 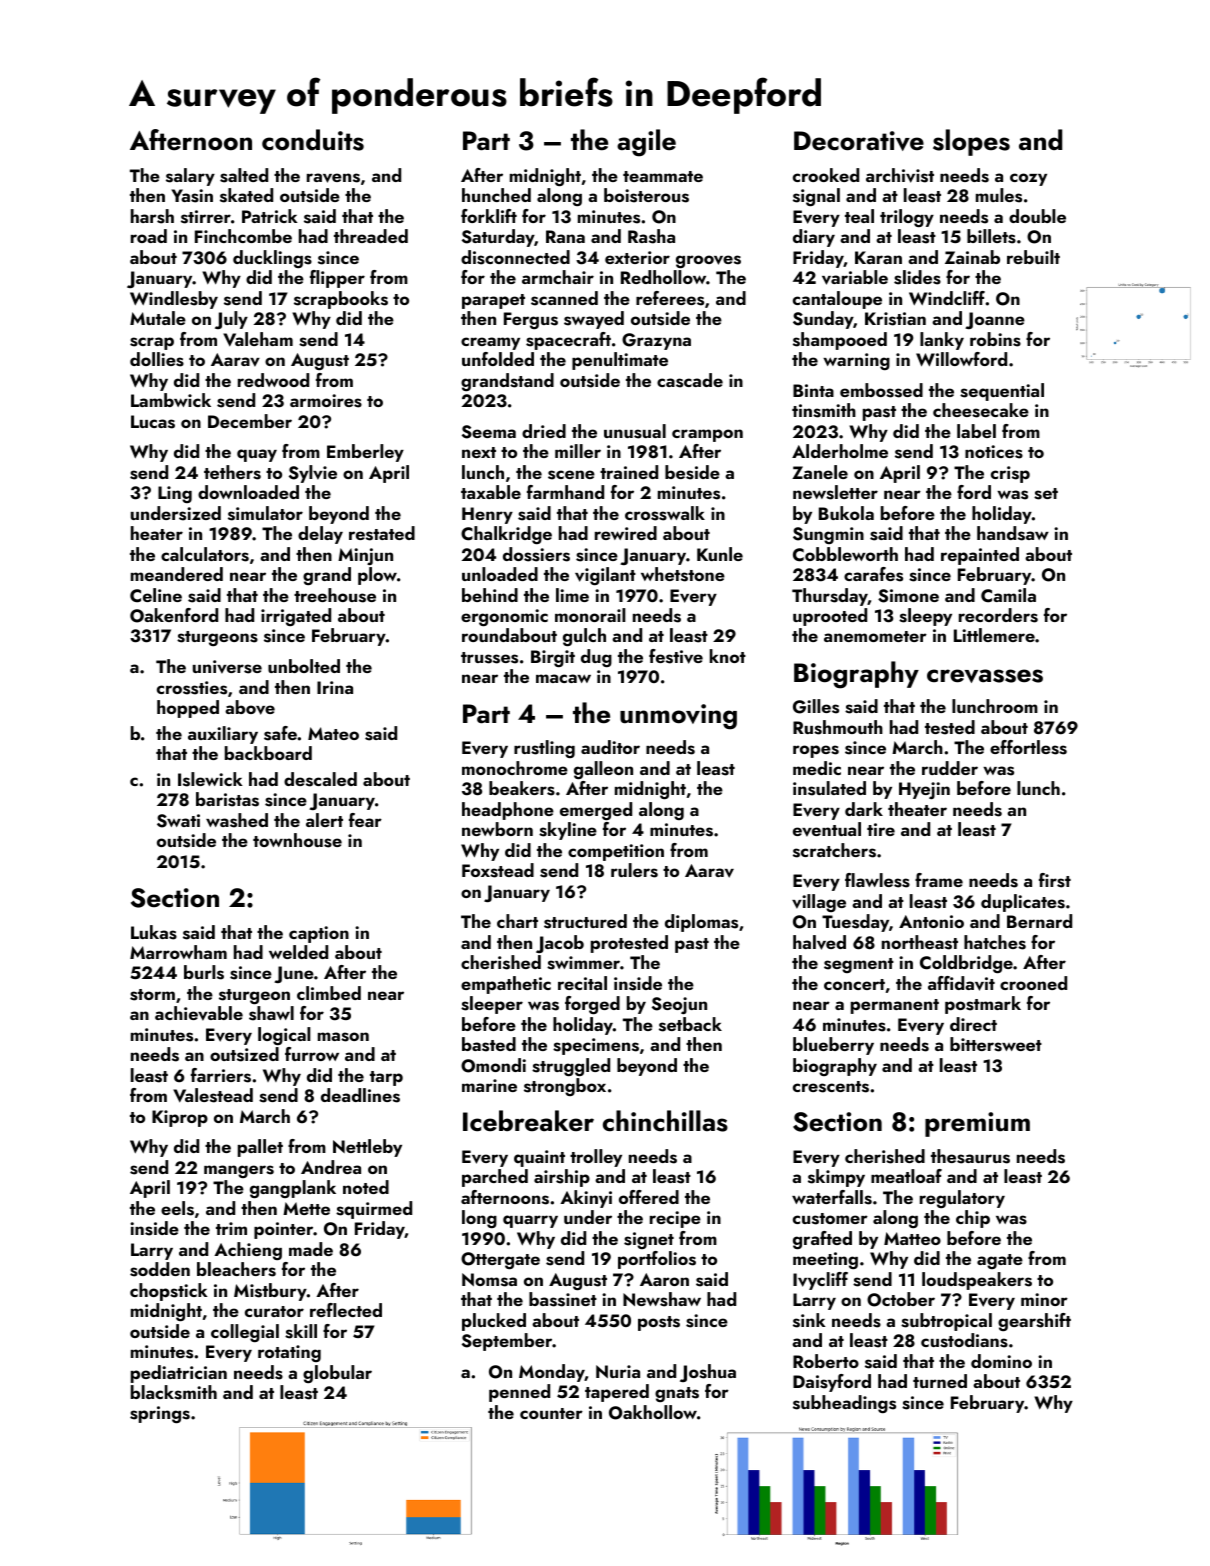 I want to click on conduits, so click(x=313, y=140).
